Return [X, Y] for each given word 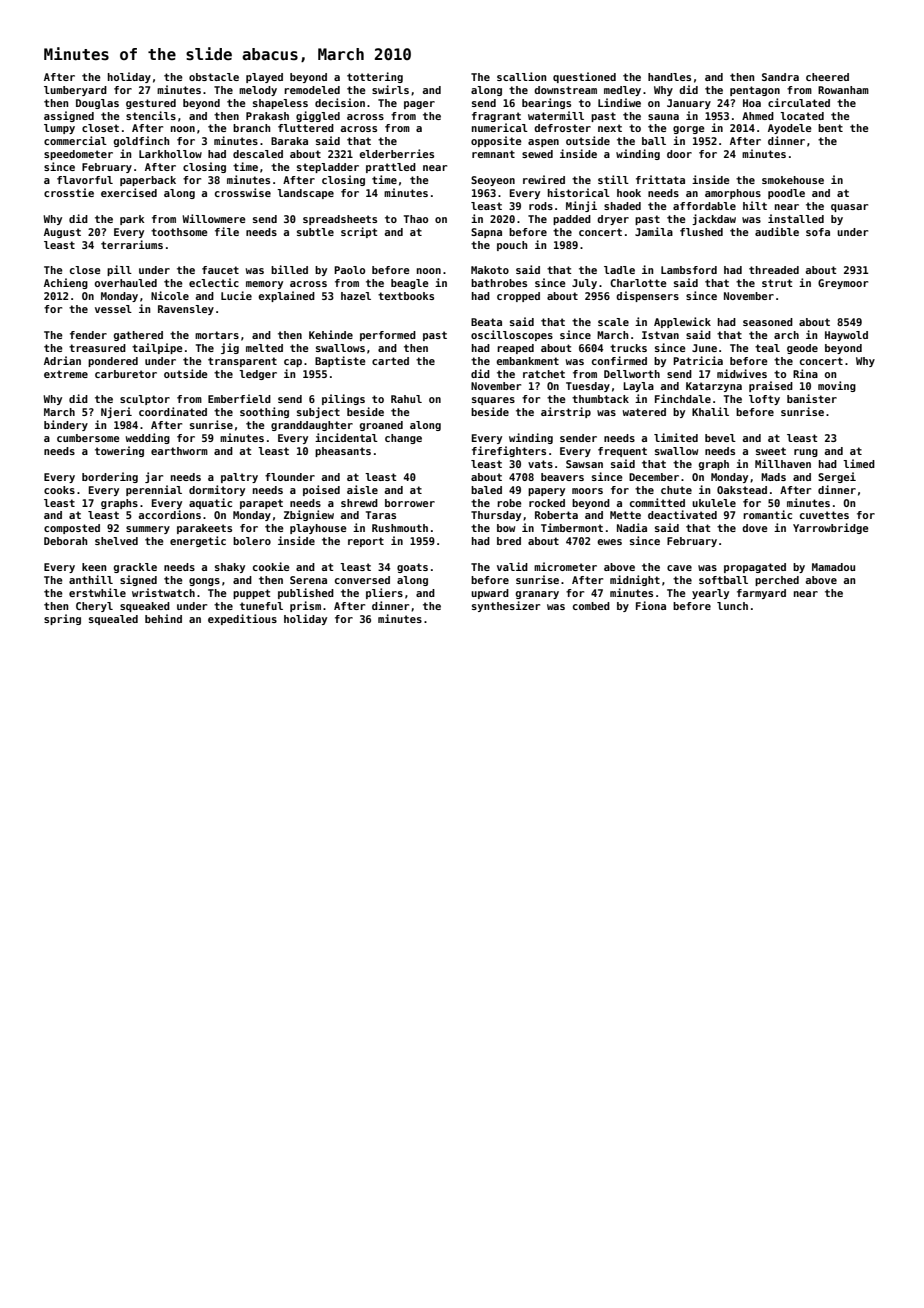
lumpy [59, 129]
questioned [584, 77]
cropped [518, 297]
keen [94, 567]
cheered [827, 77]
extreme [66, 374]
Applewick [682, 322]
